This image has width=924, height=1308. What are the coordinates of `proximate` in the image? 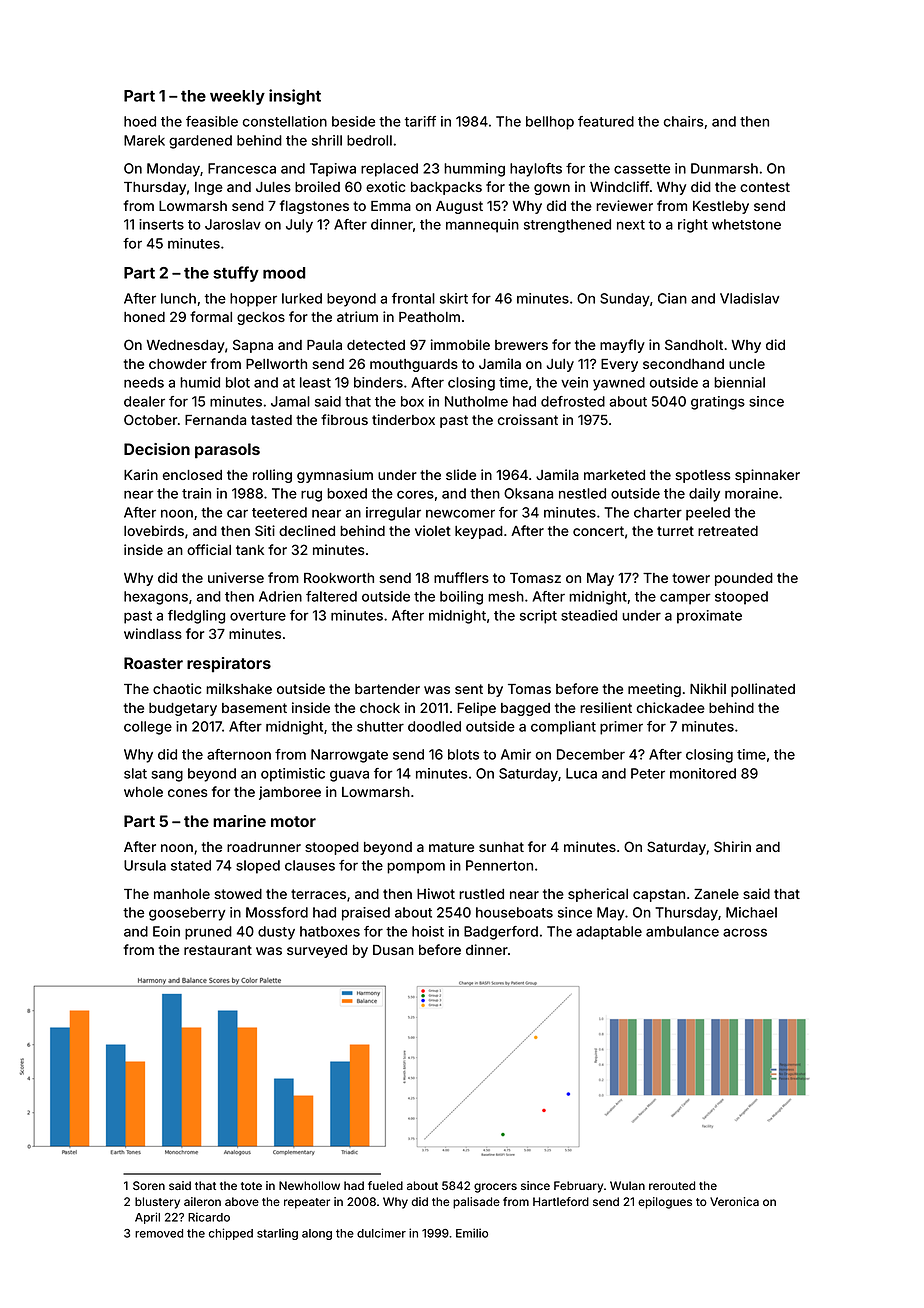 It's located at (709, 617).
